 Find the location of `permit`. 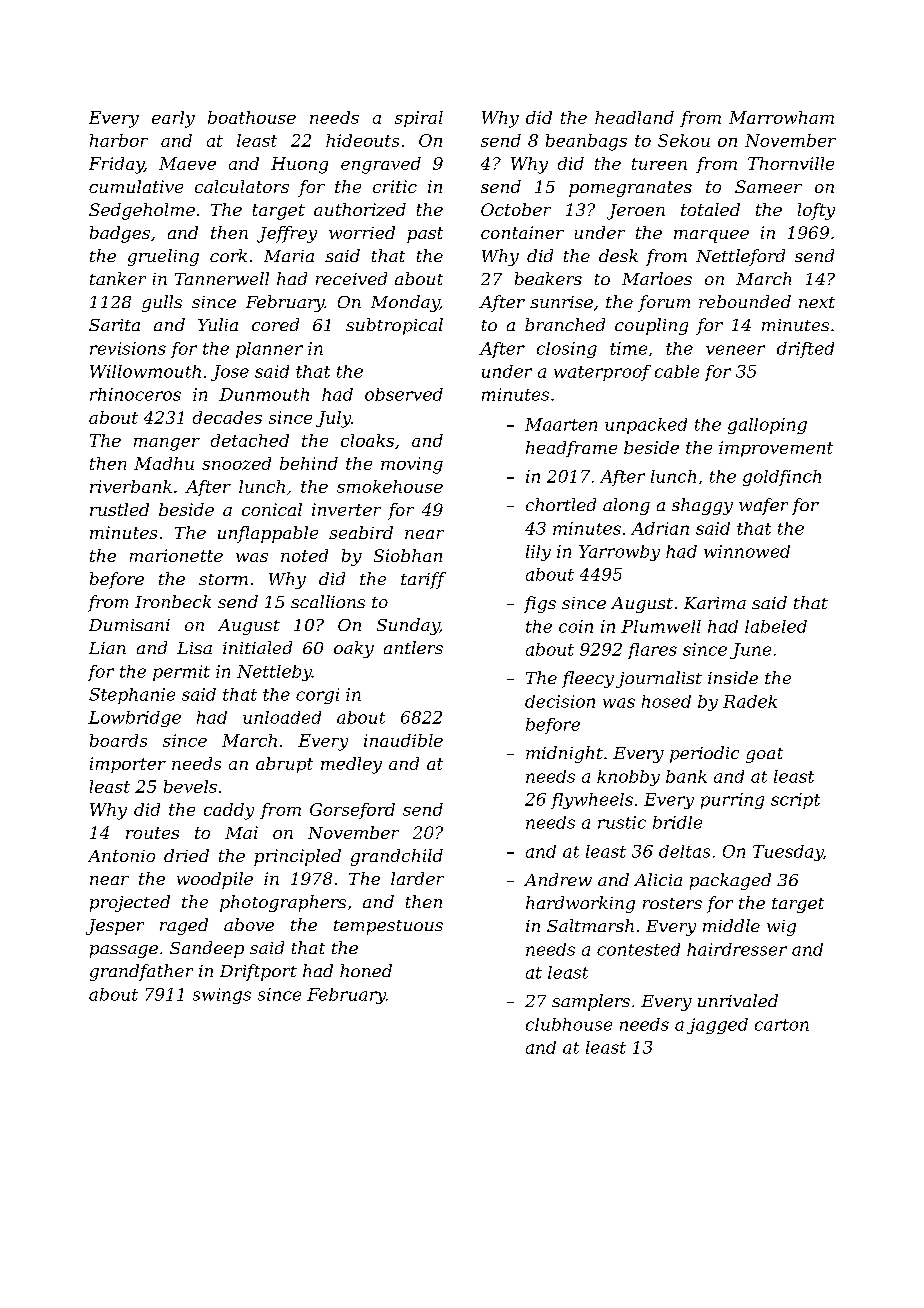

permit is located at coordinates (181, 673).
